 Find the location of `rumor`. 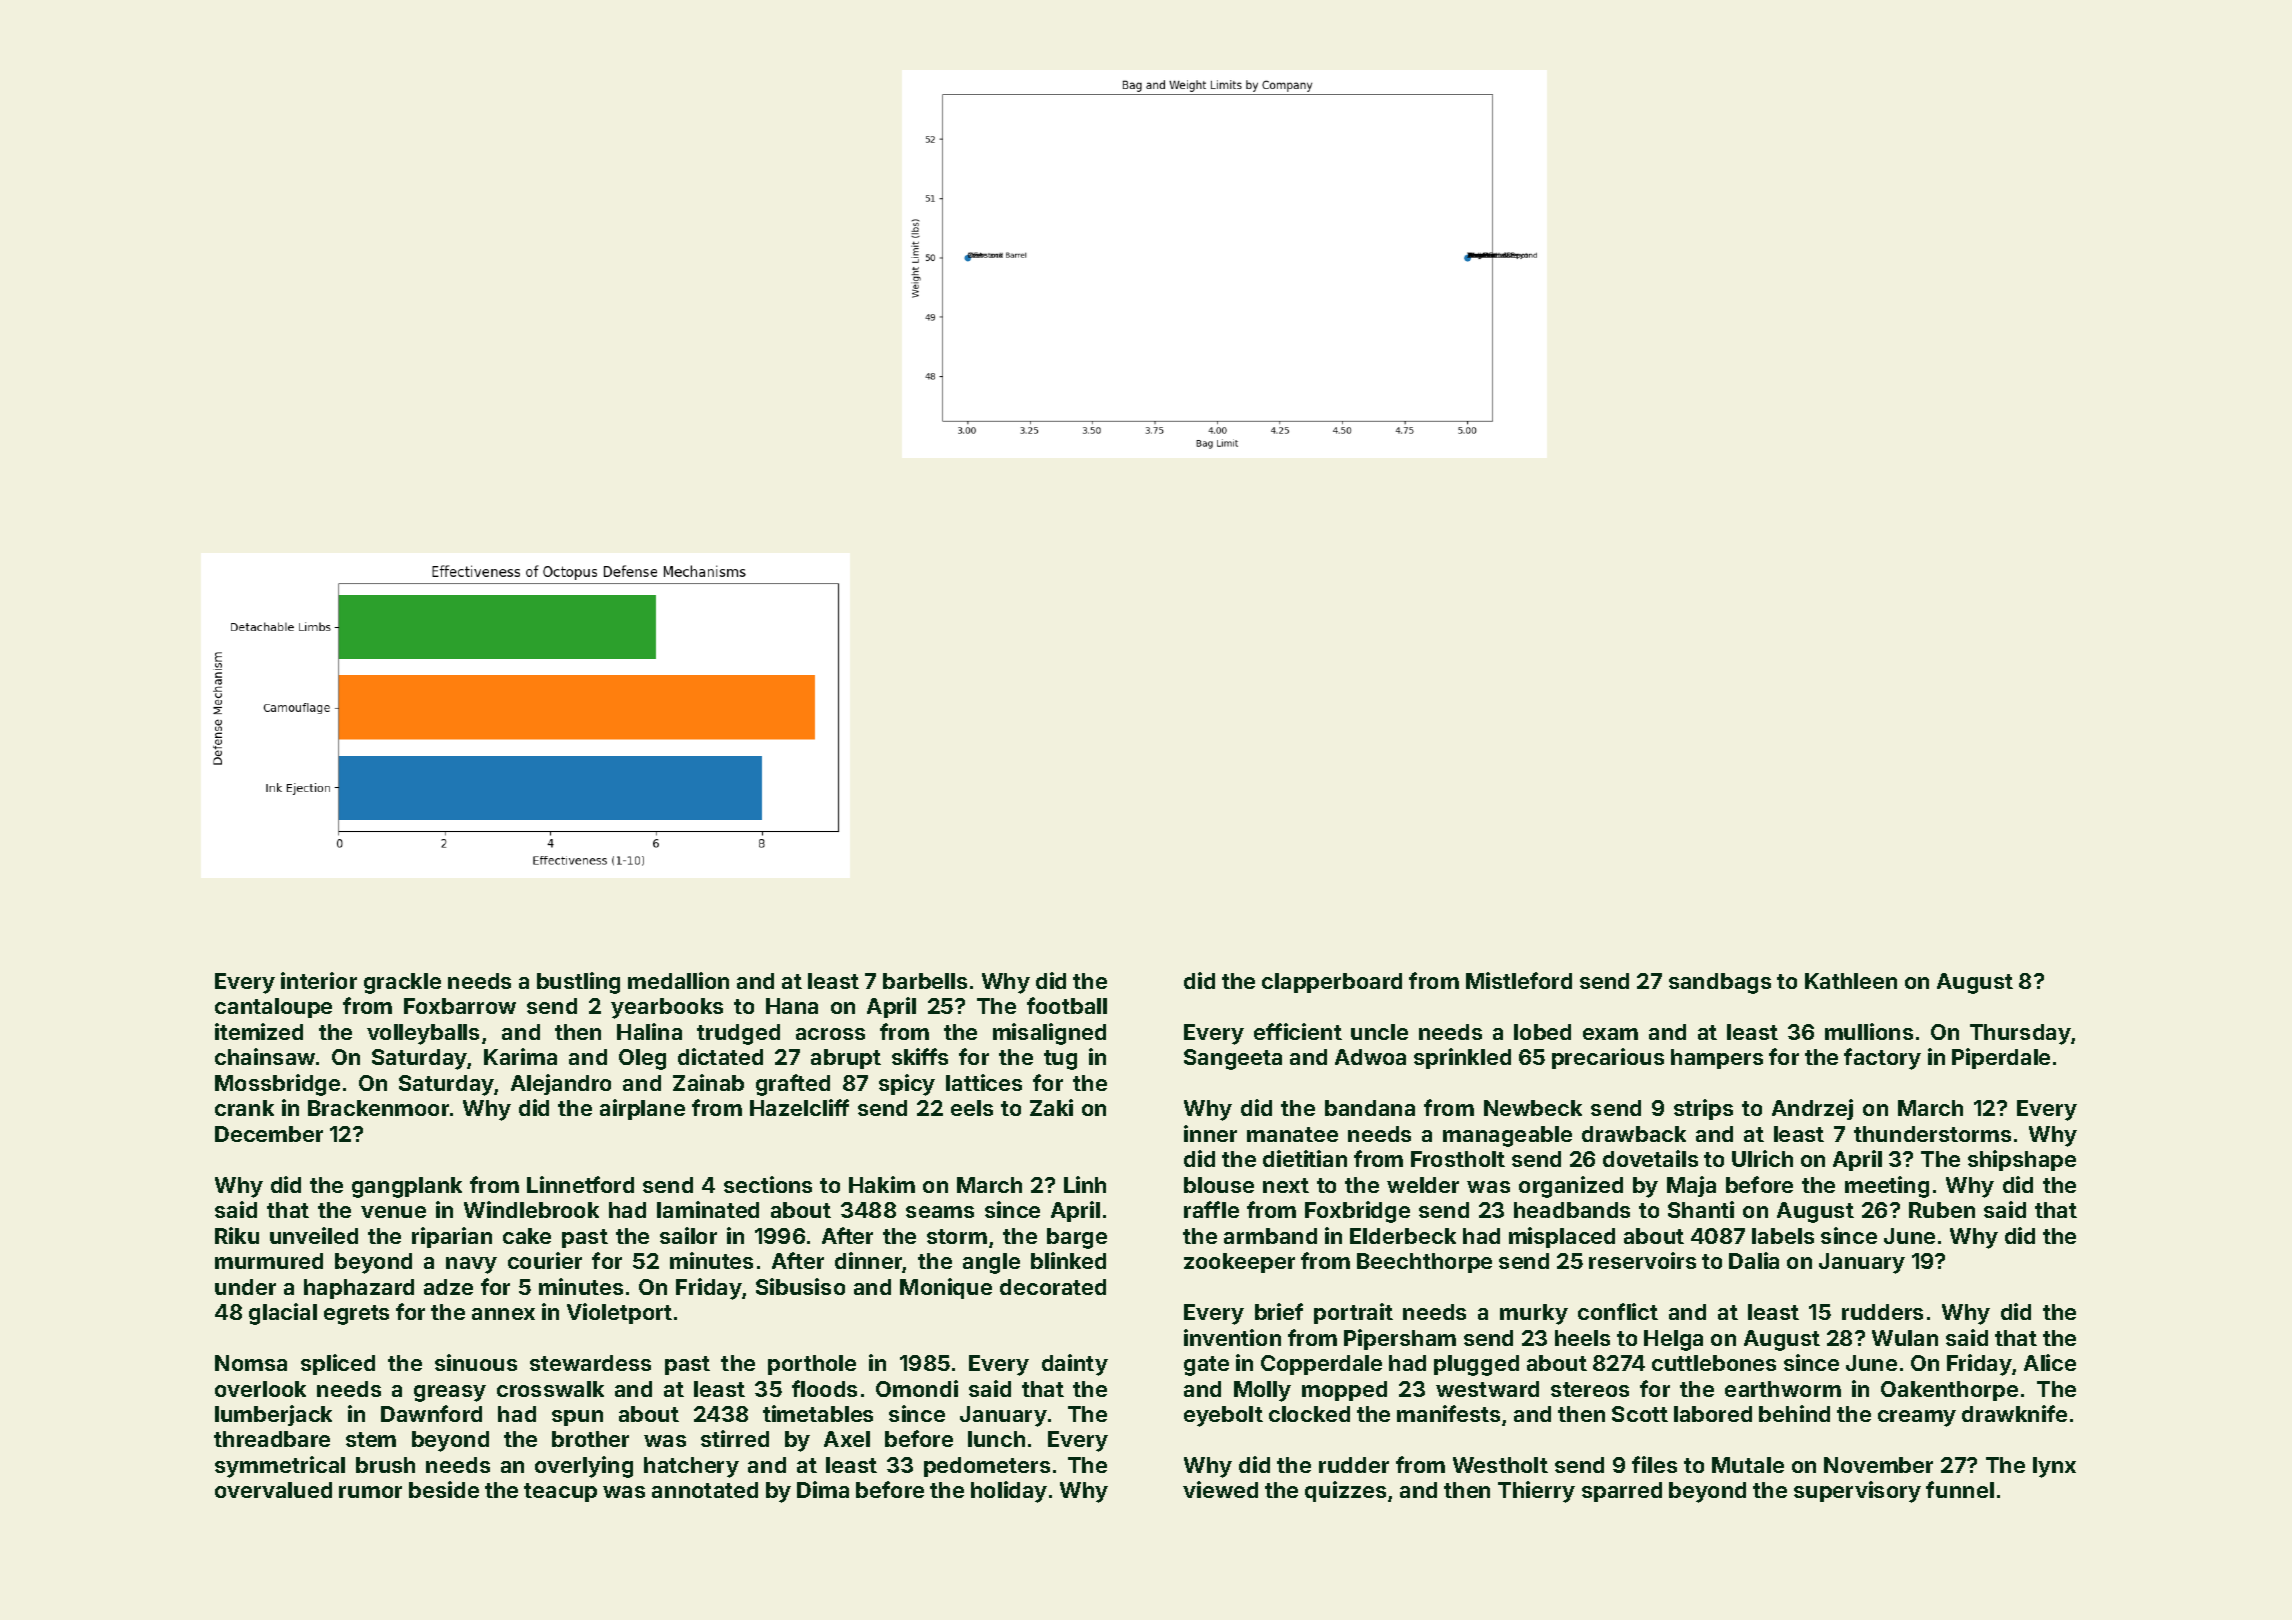

rumor is located at coordinates (370, 1492).
